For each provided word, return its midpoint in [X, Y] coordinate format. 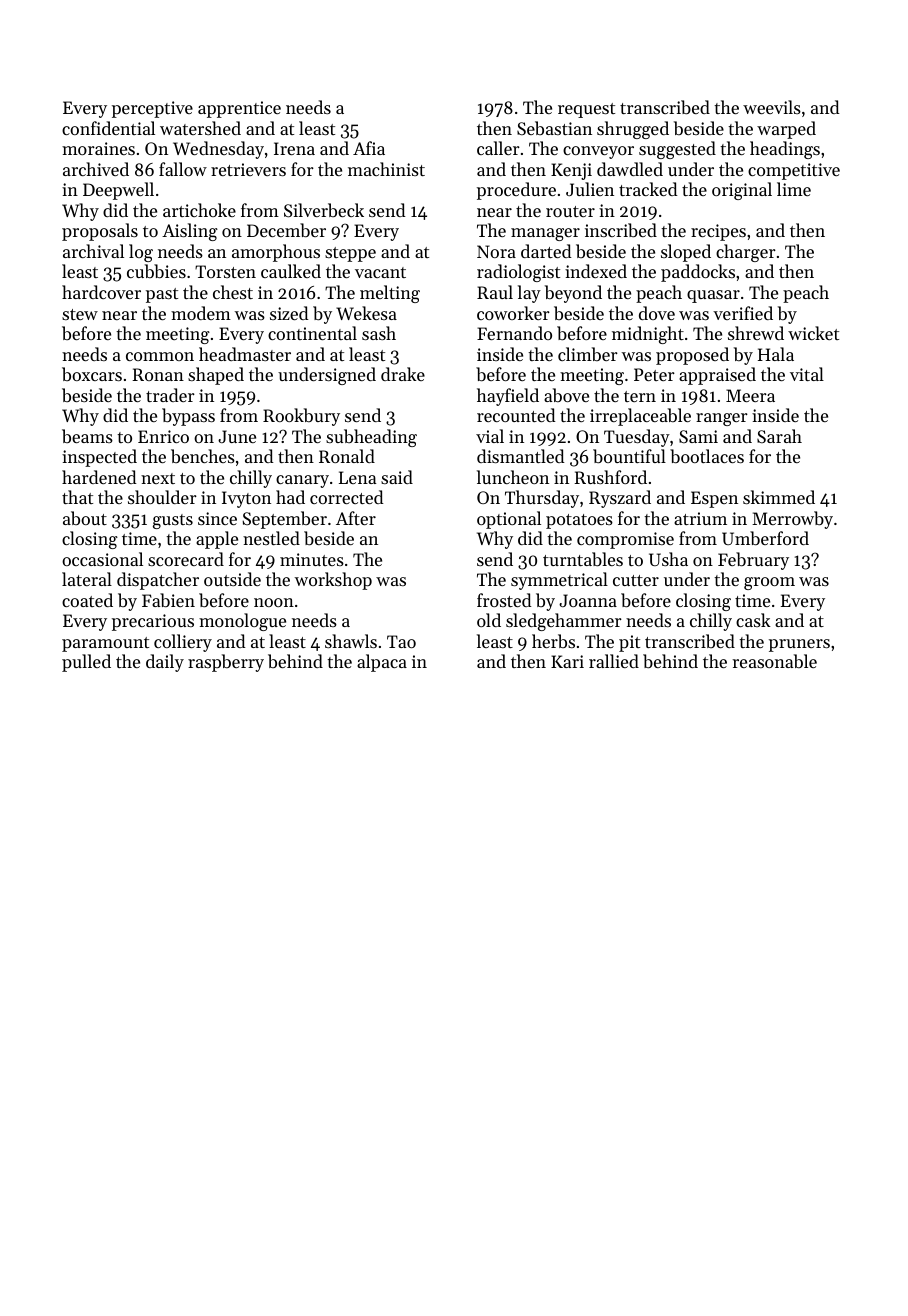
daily [165, 663]
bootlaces [707, 456]
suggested [677, 150]
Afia [369, 148]
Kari [567, 661]
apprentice [239, 109]
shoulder [162, 497]
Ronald [347, 456]
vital [807, 374]
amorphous [276, 253]
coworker [513, 313]
